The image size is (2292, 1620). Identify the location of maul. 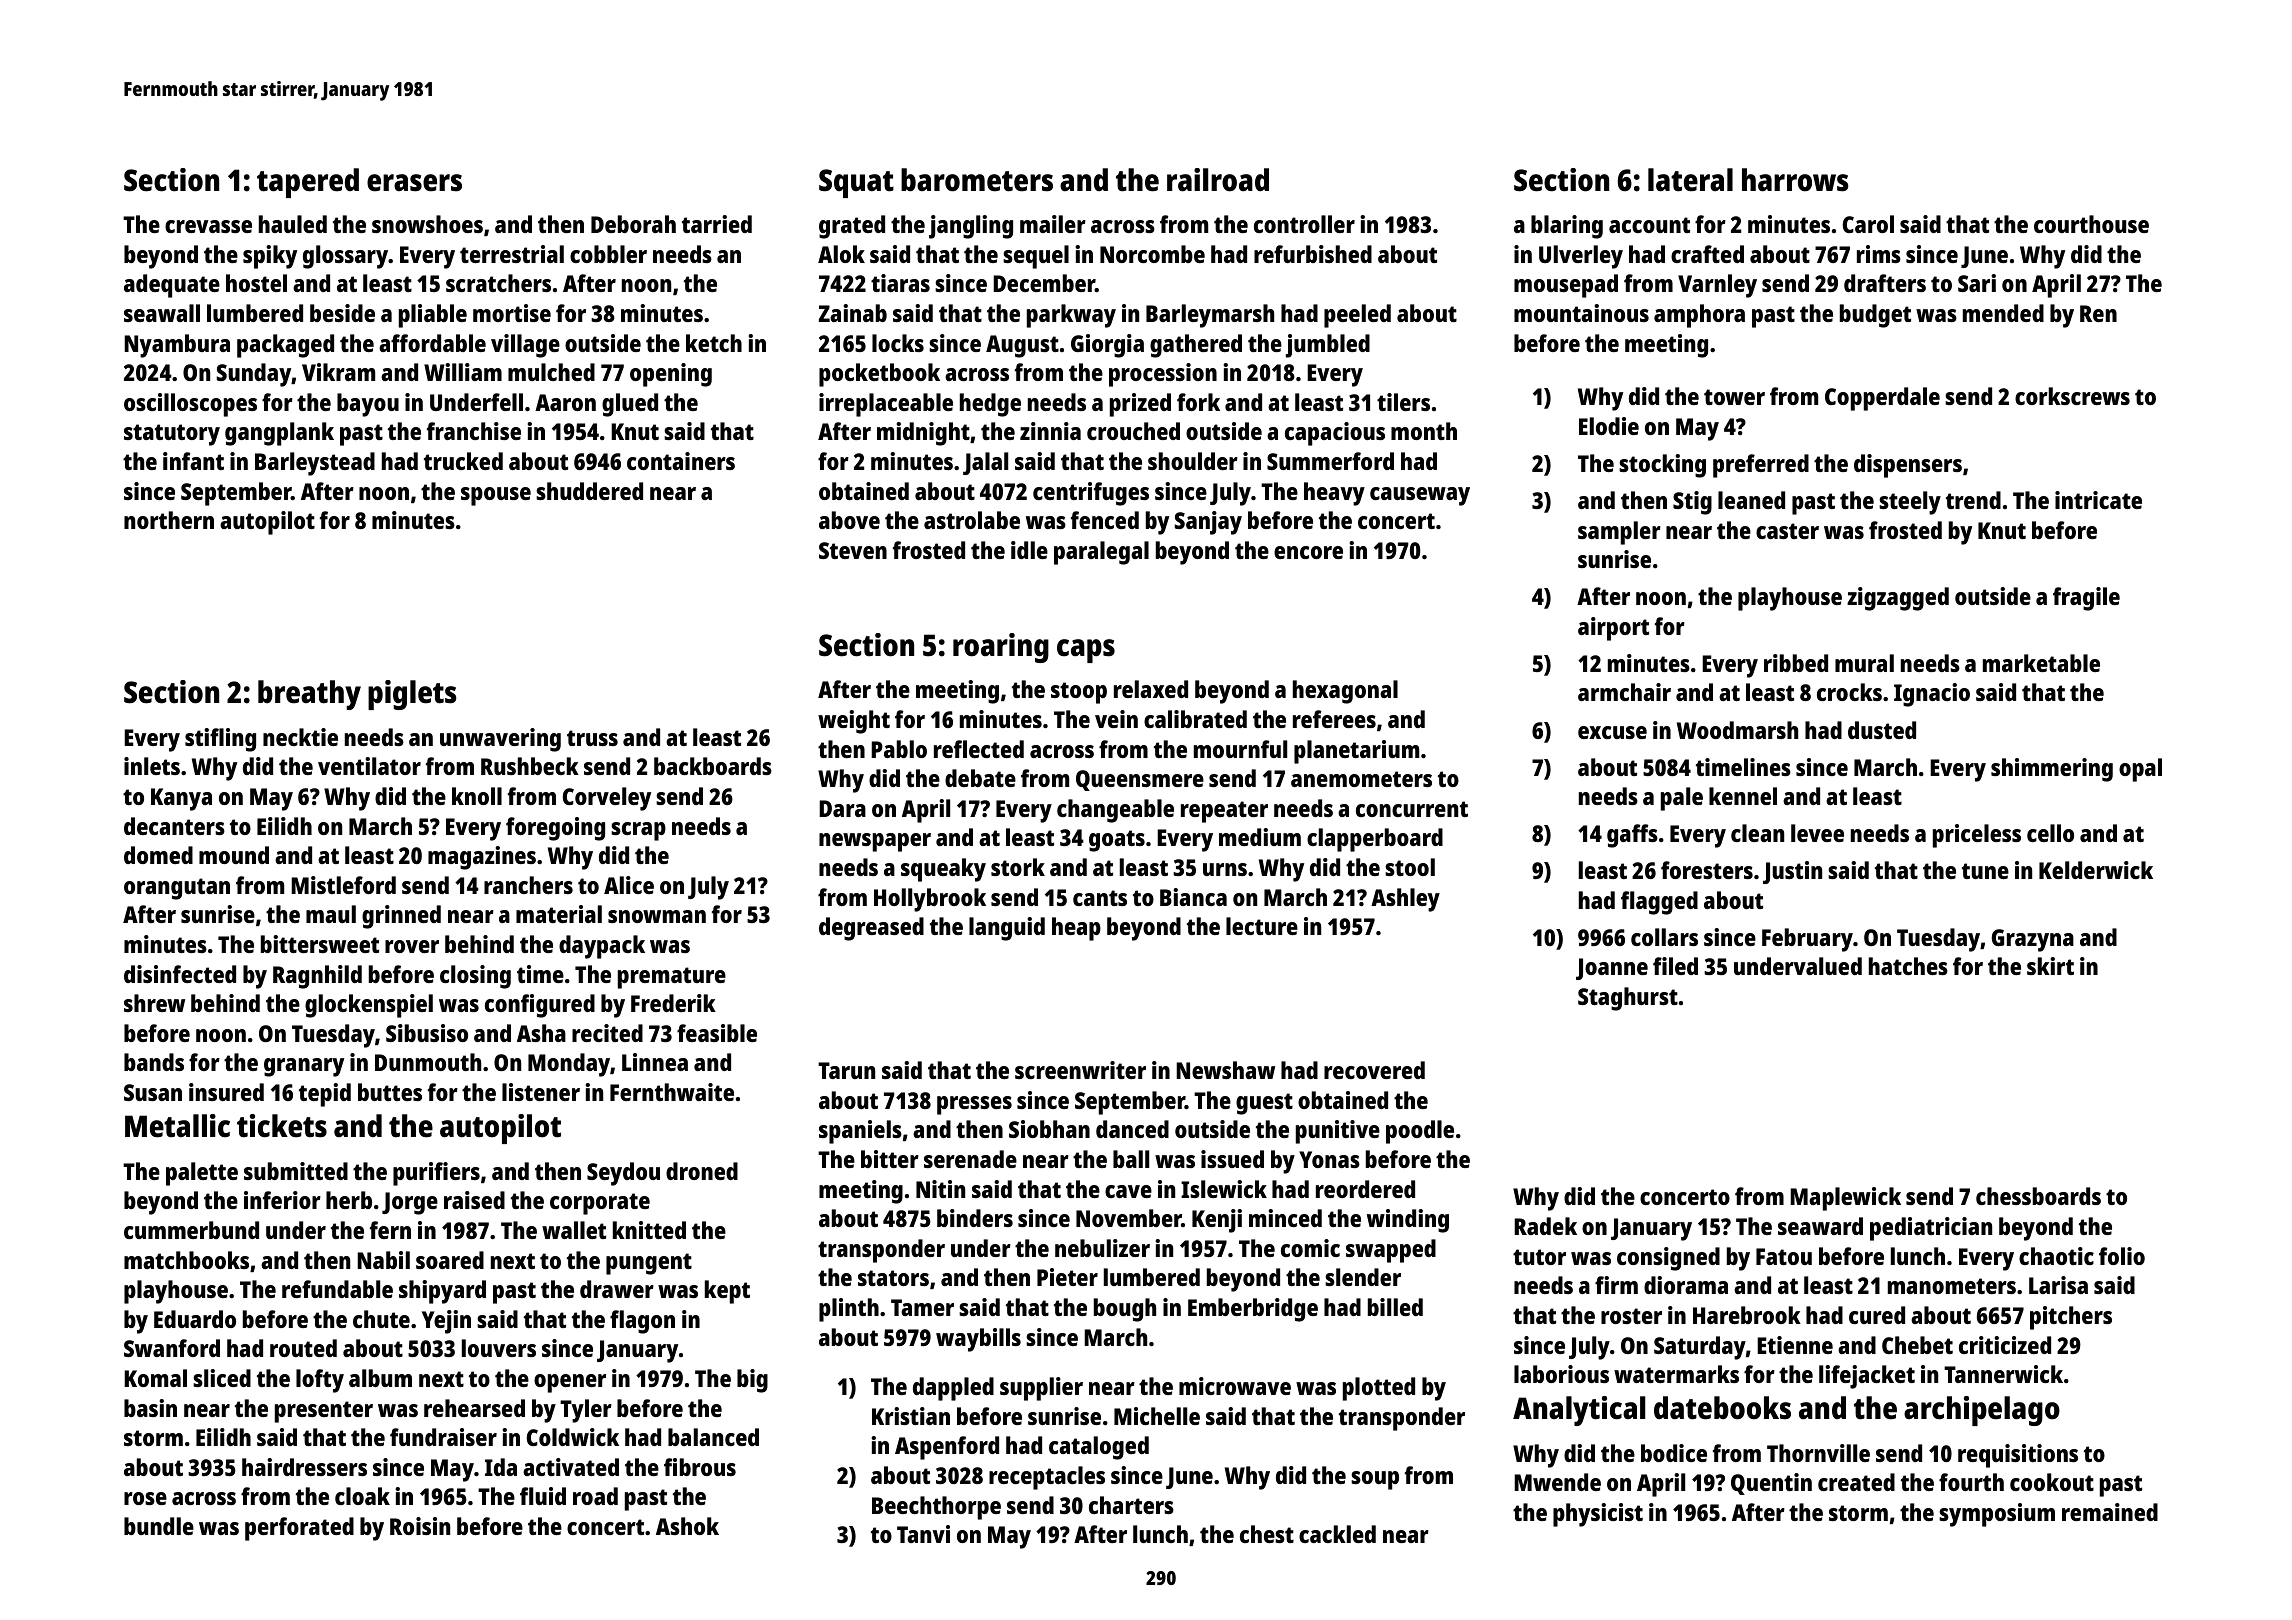
(331, 914).
